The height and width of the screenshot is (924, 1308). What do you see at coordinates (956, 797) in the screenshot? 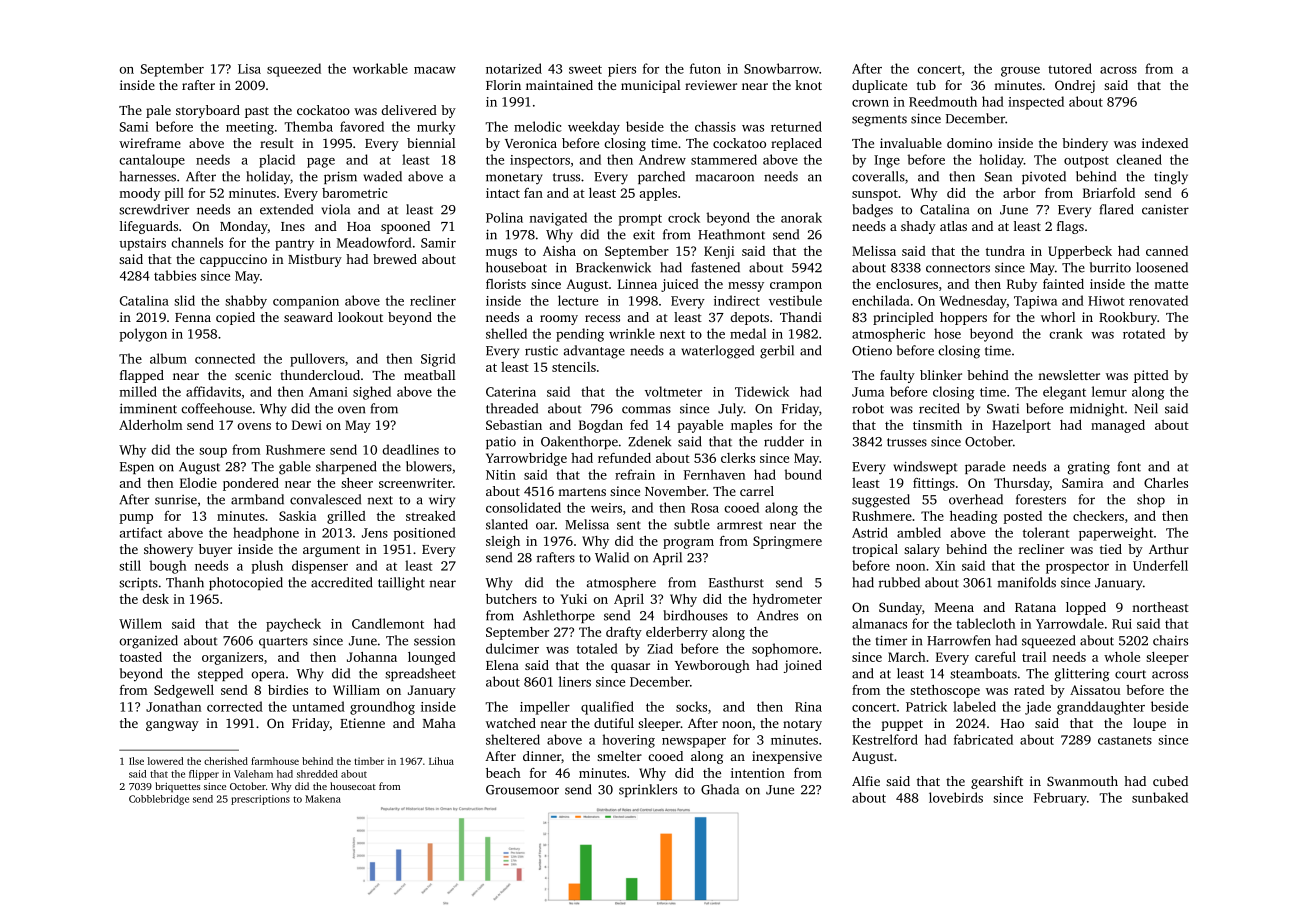
I see `lovebirds` at bounding box center [956, 797].
